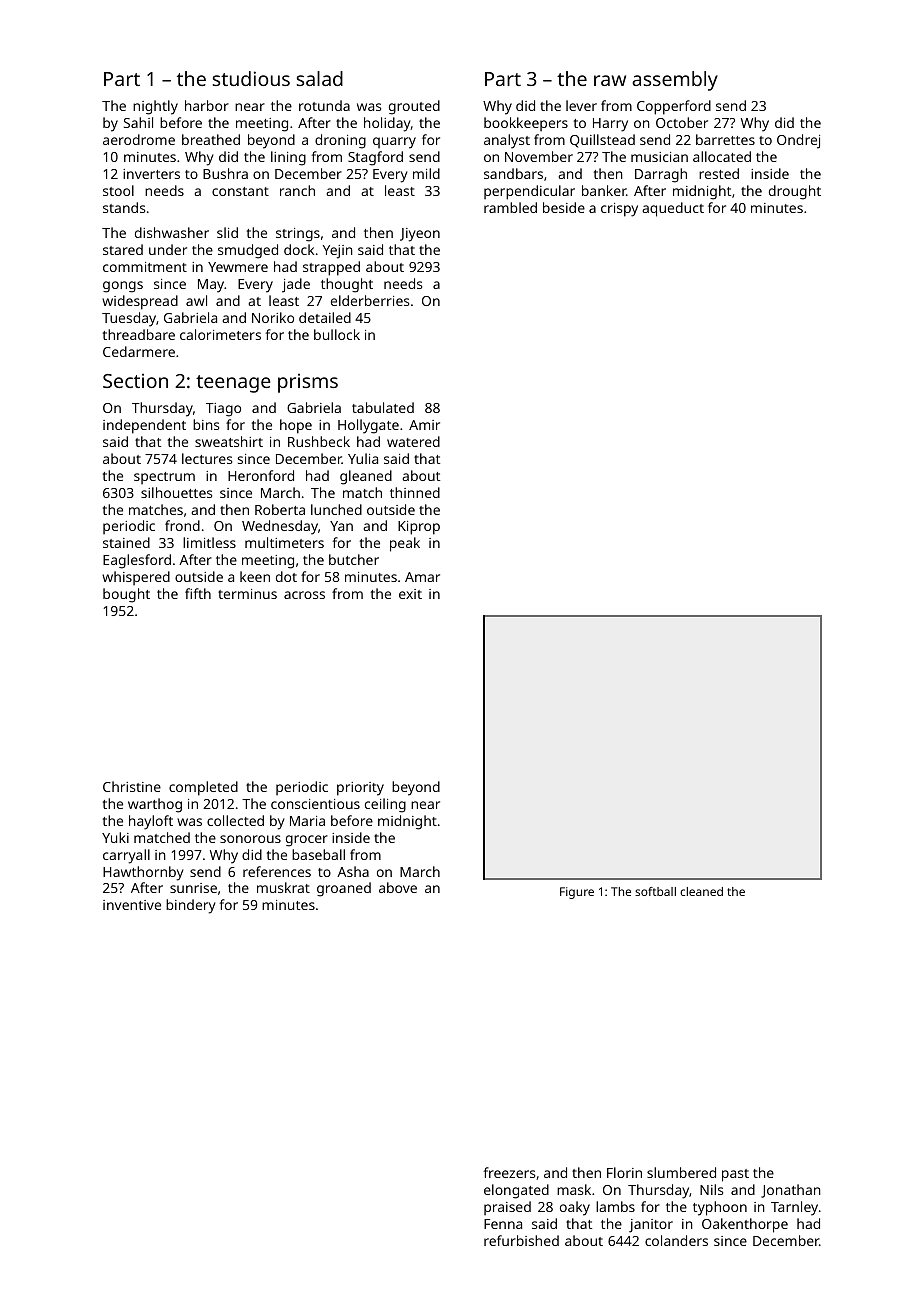  What do you see at coordinates (503, 1224) in the page?
I see `Fenna` at bounding box center [503, 1224].
